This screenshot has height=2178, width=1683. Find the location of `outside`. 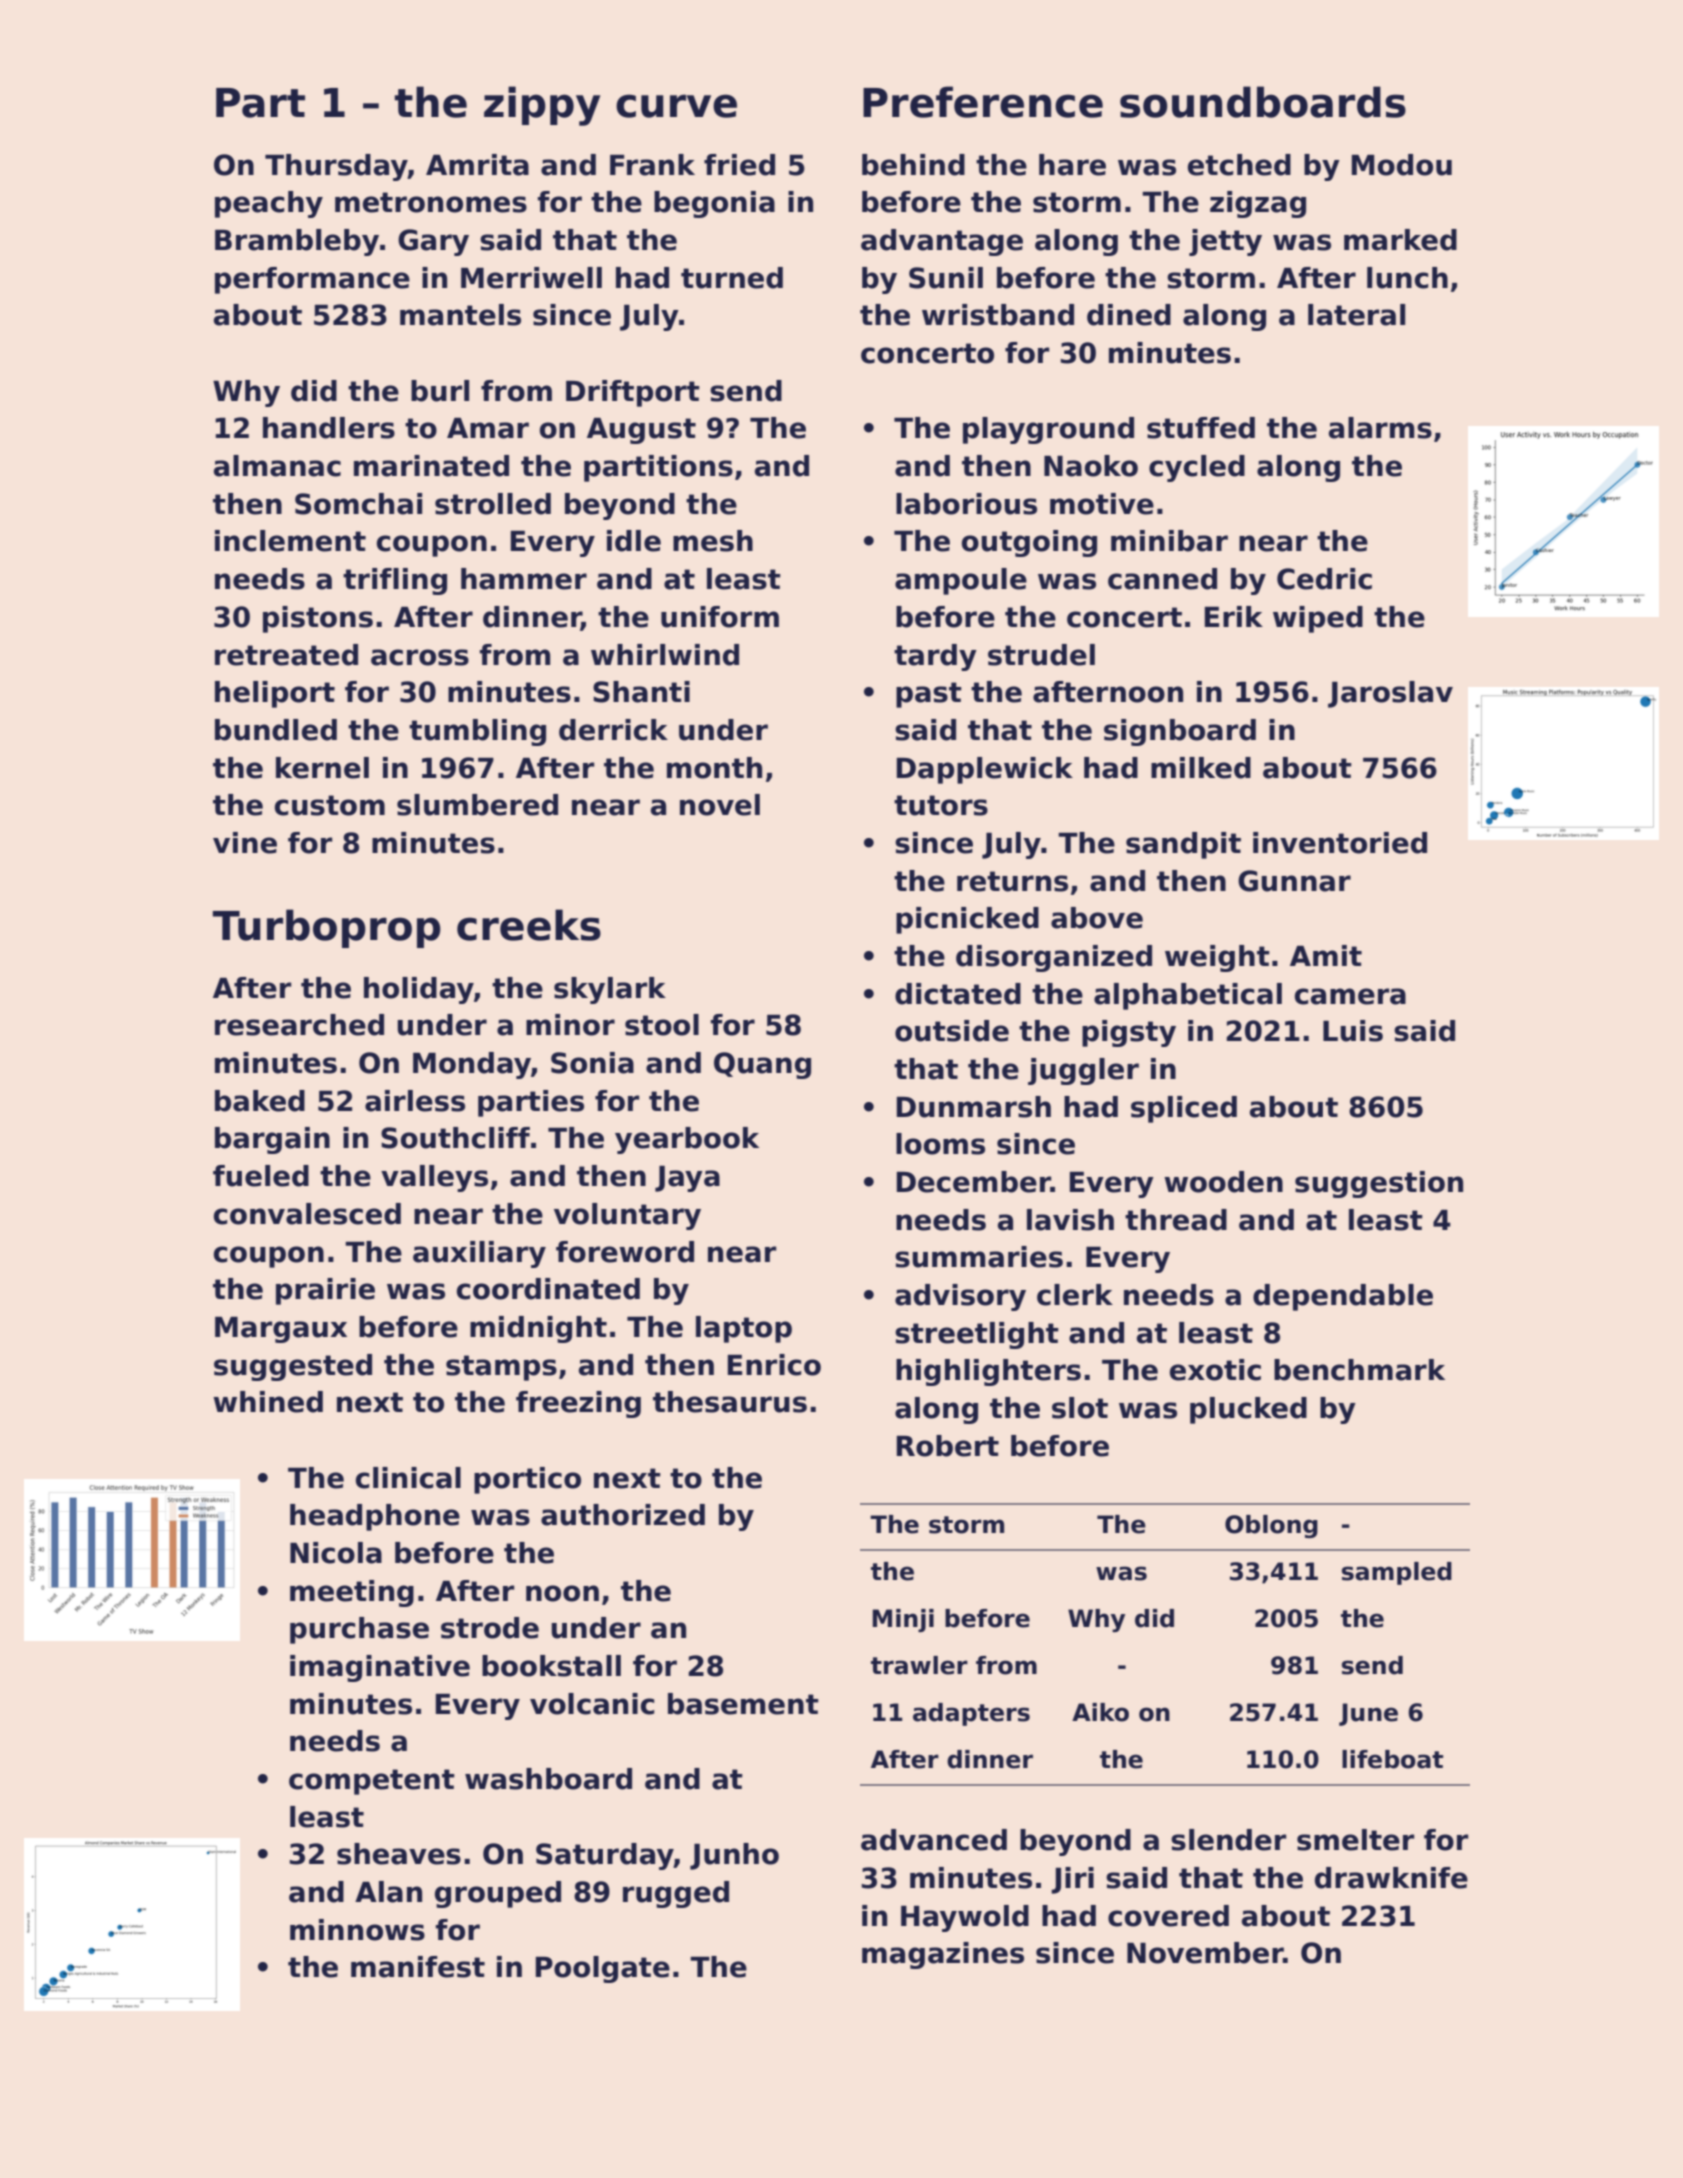

outside is located at coordinates (952, 1031).
